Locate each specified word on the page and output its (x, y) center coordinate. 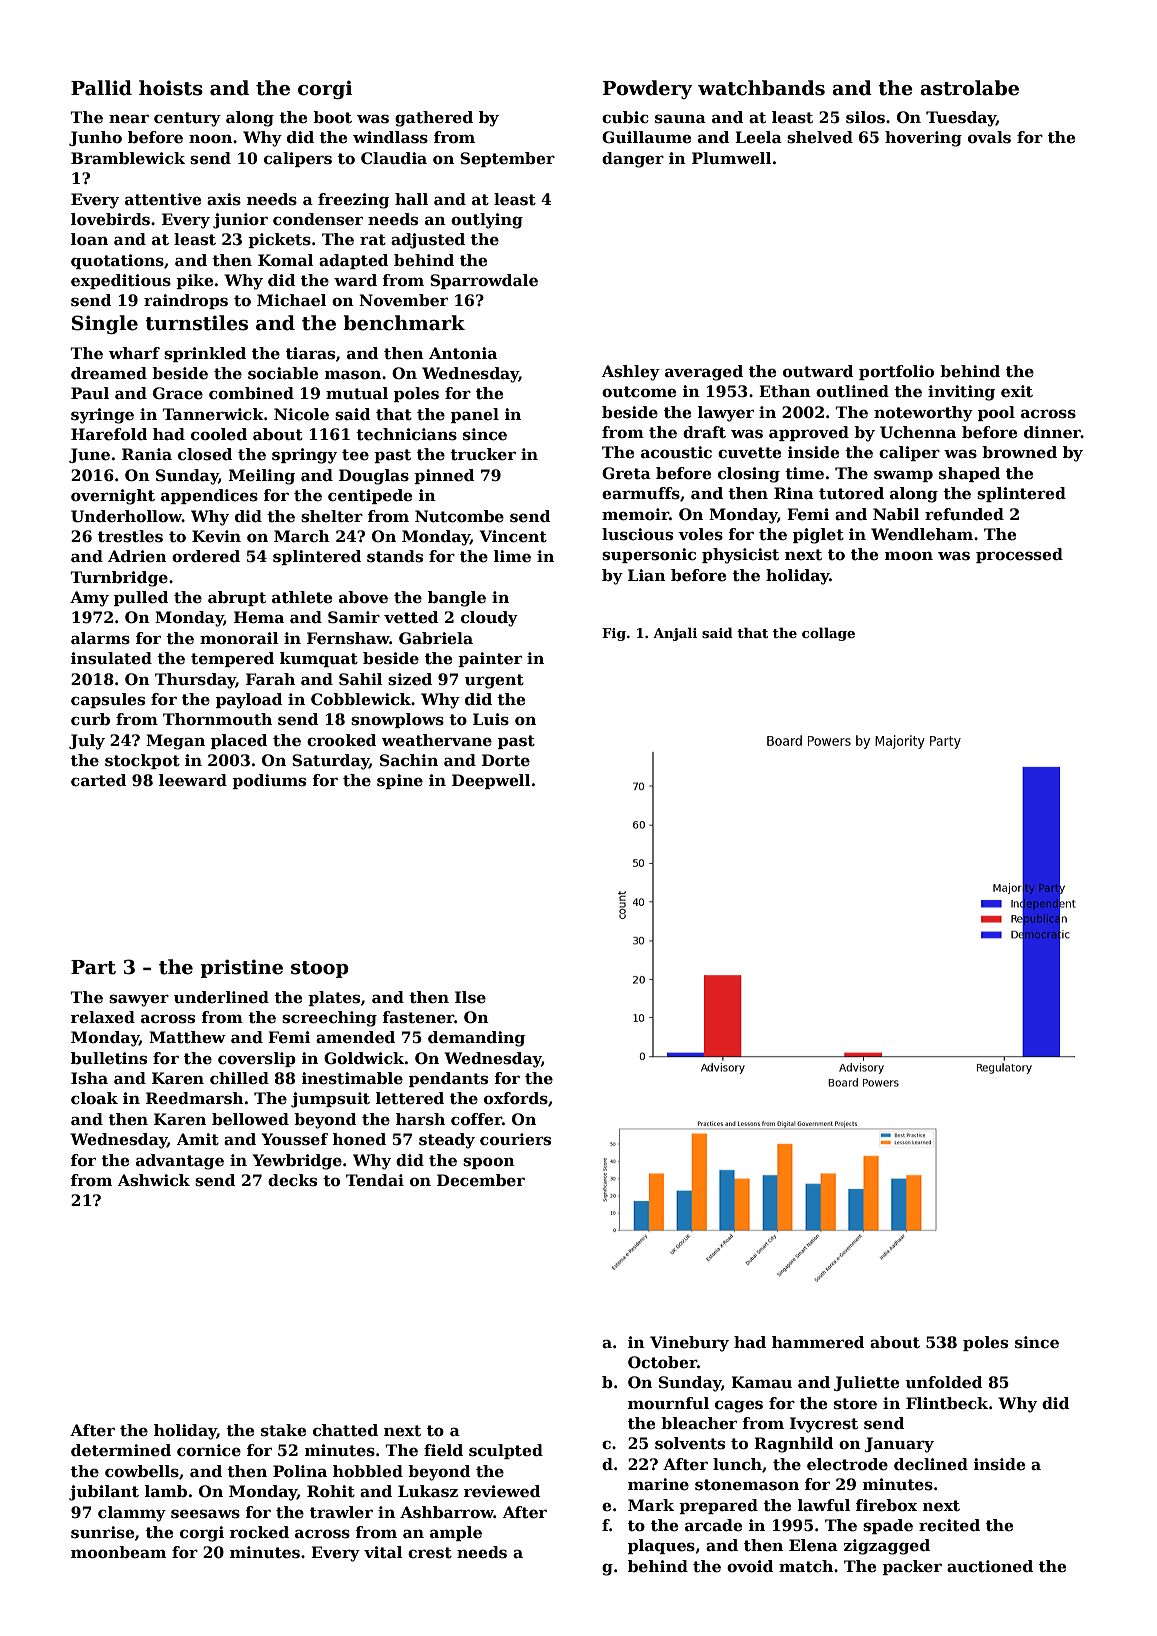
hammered (818, 1342)
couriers (515, 1139)
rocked (259, 1532)
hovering (923, 139)
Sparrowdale (484, 281)
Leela (758, 137)
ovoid (750, 1566)
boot (332, 117)
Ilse (470, 997)
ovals (989, 137)
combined (251, 393)
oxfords (516, 1098)
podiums (269, 781)
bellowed (250, 1119)
